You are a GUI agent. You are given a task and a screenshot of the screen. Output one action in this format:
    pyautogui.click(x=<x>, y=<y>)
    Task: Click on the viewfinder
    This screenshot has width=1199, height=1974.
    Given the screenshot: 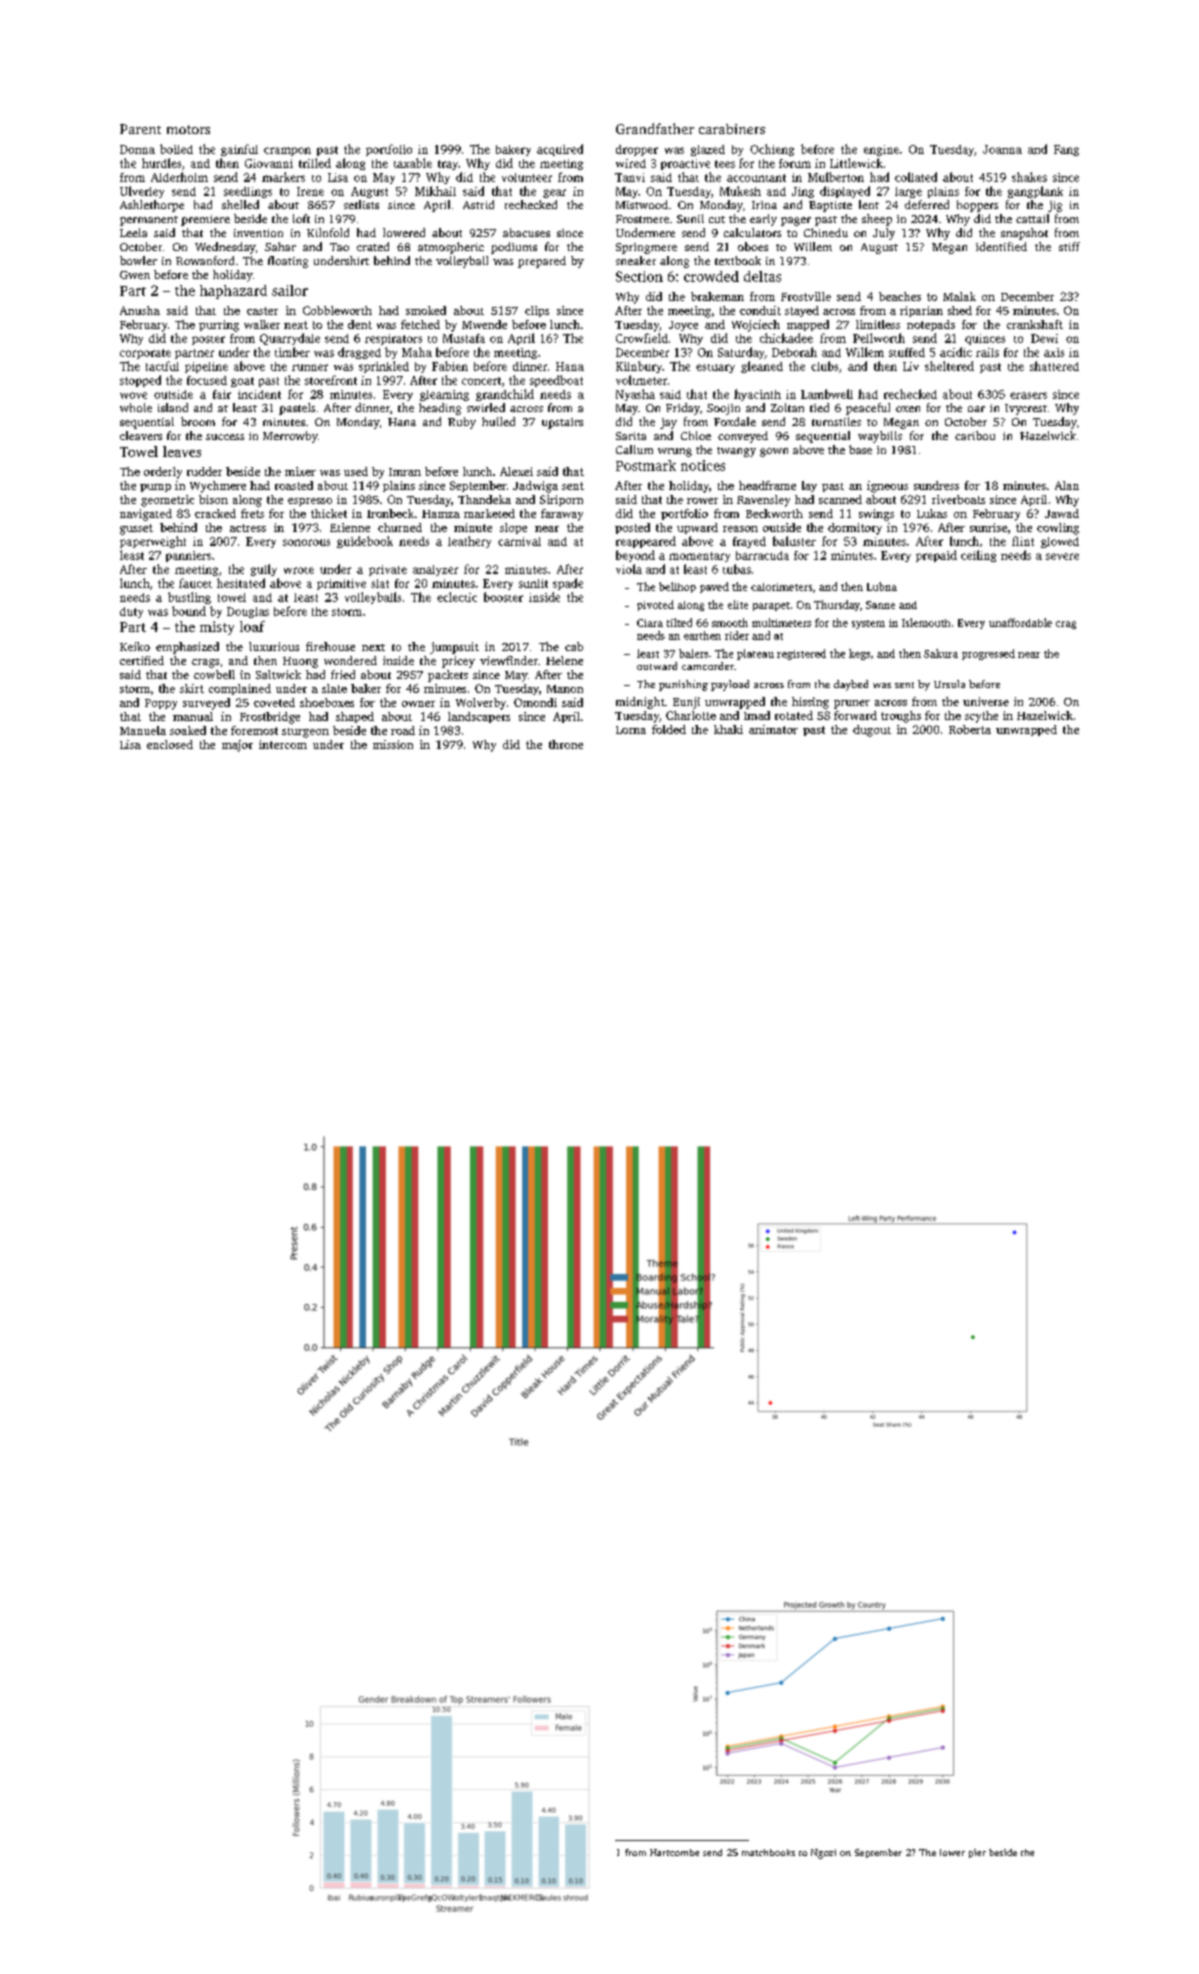 What is the action you would take?
    pyautogui.click(x=509, y=660)
